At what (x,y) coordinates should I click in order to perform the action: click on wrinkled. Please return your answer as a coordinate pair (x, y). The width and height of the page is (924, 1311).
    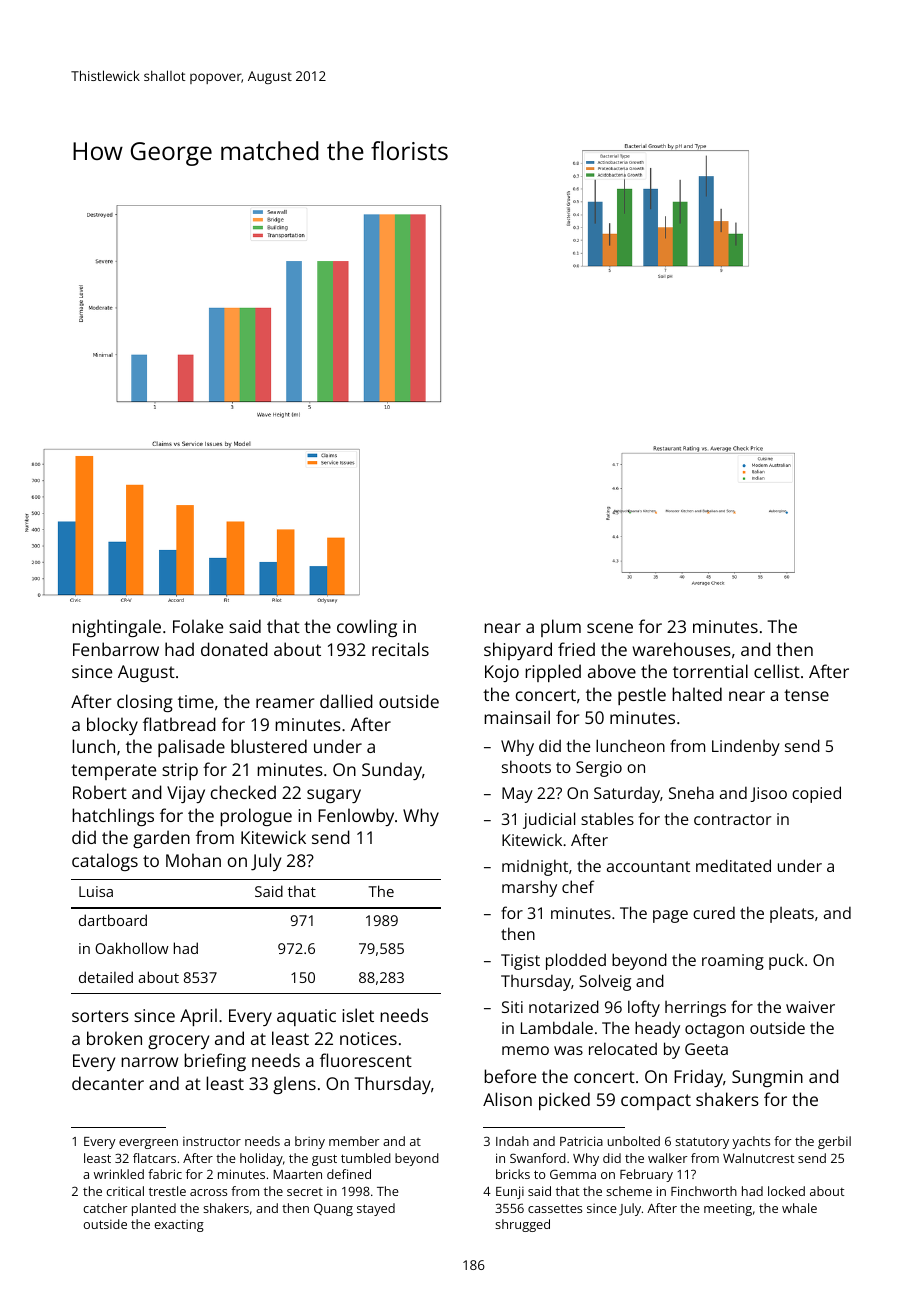
    Looking at the image, I should click on (119, 1174).
